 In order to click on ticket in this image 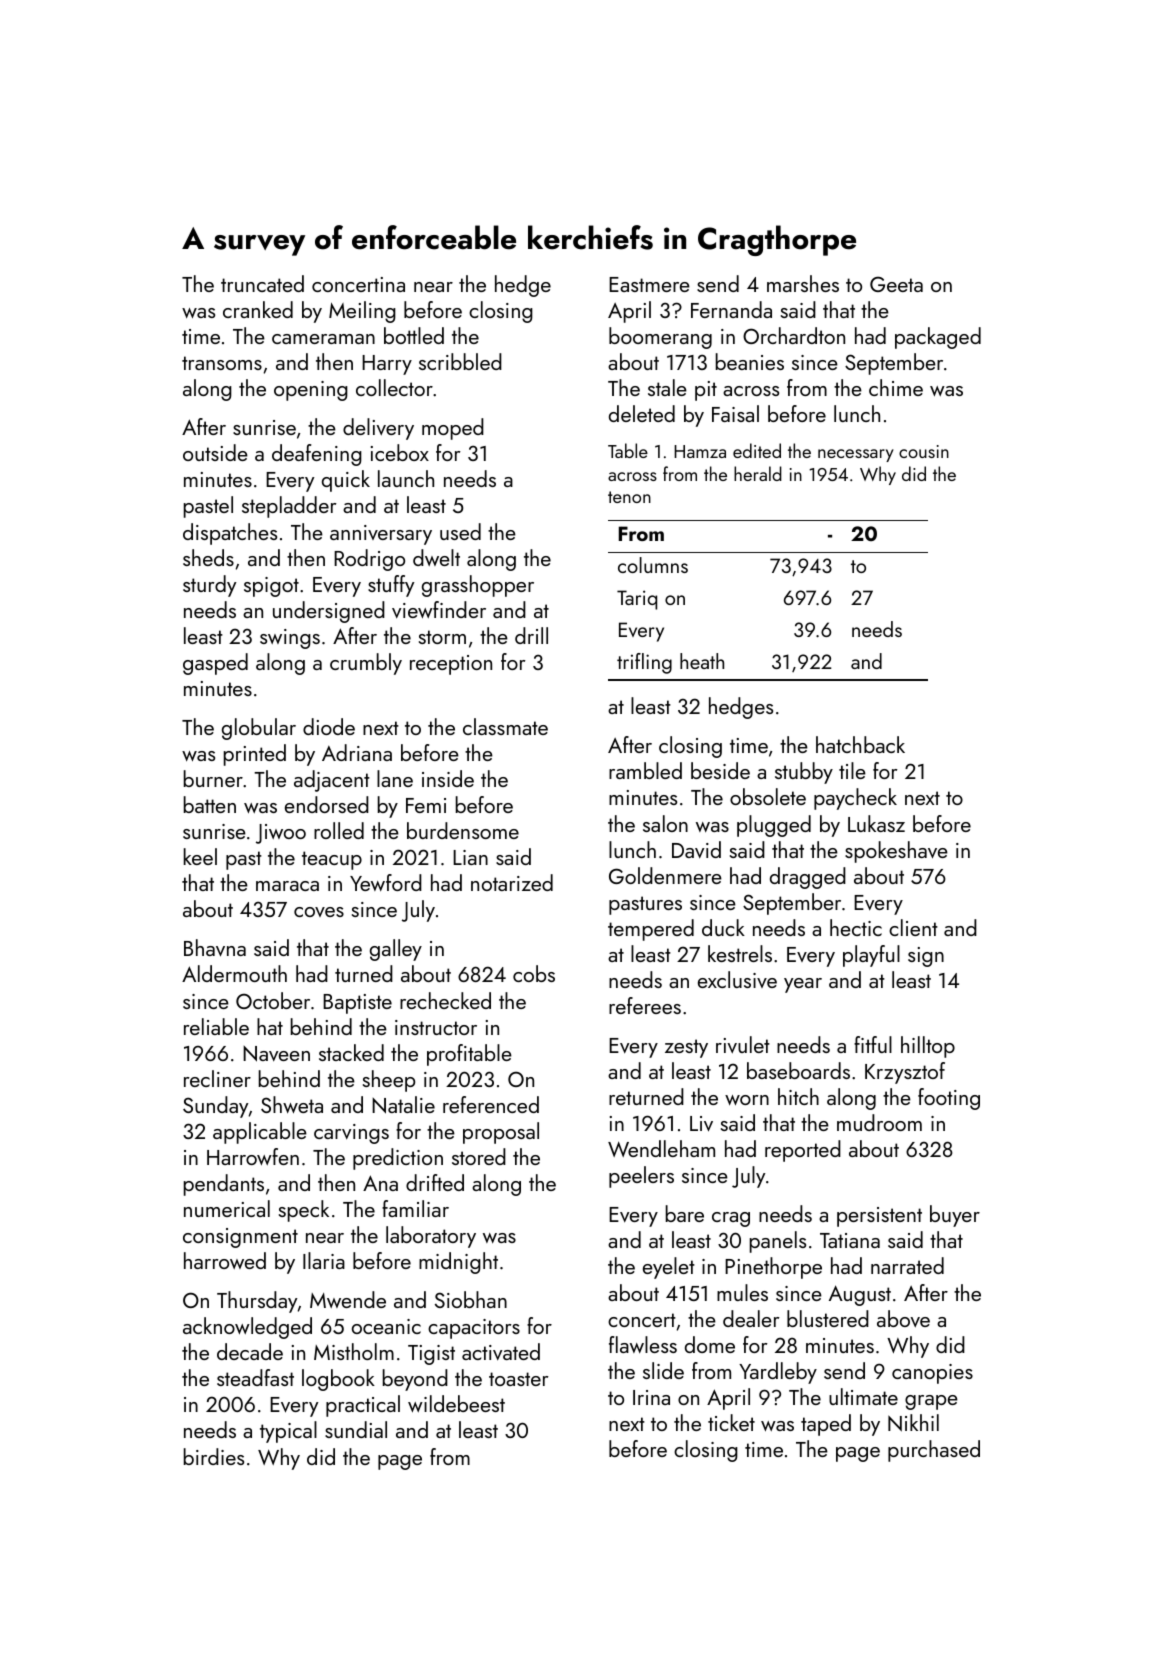, I will do `click(731, 1422)`.
